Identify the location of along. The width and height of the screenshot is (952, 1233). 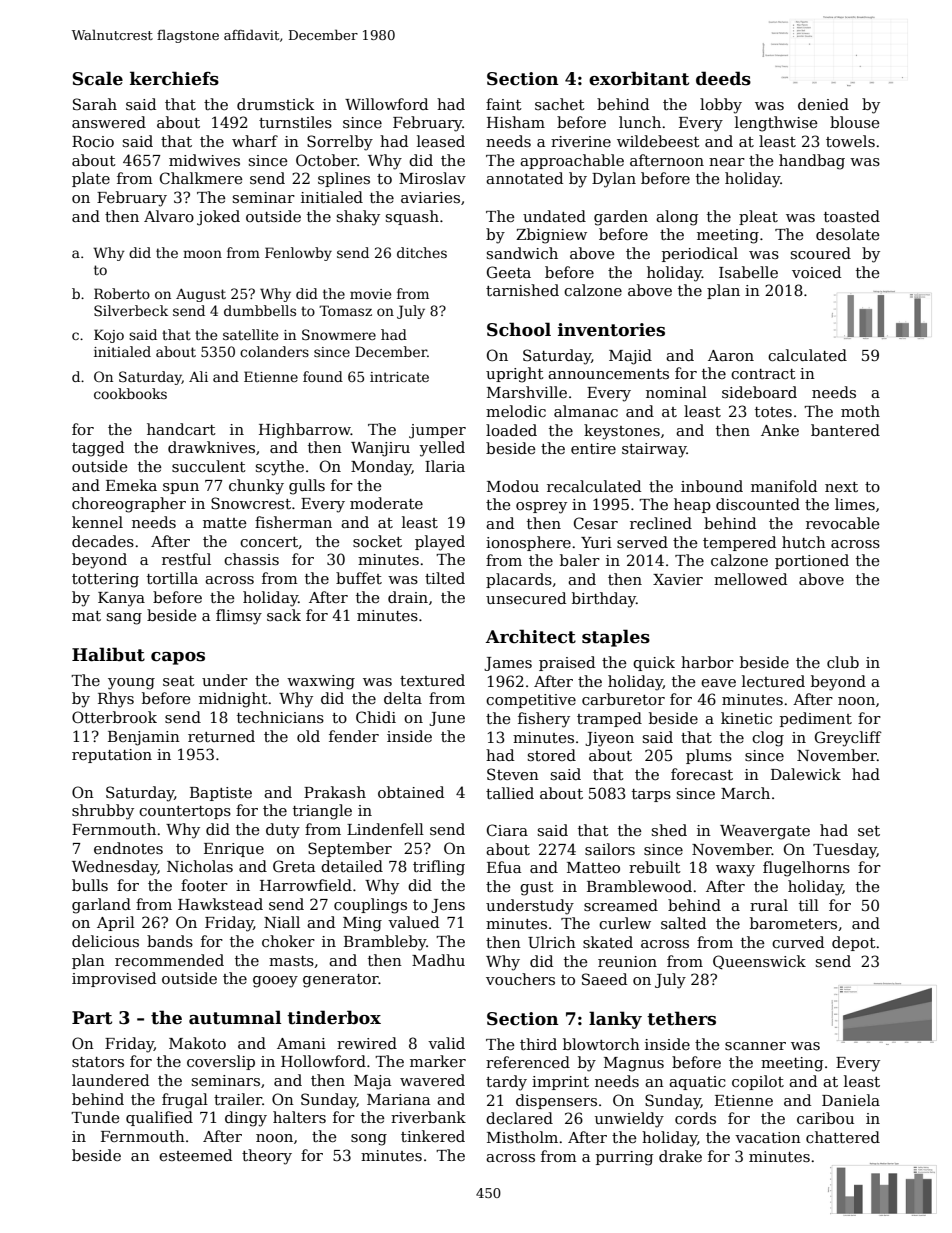
(677, 218).
